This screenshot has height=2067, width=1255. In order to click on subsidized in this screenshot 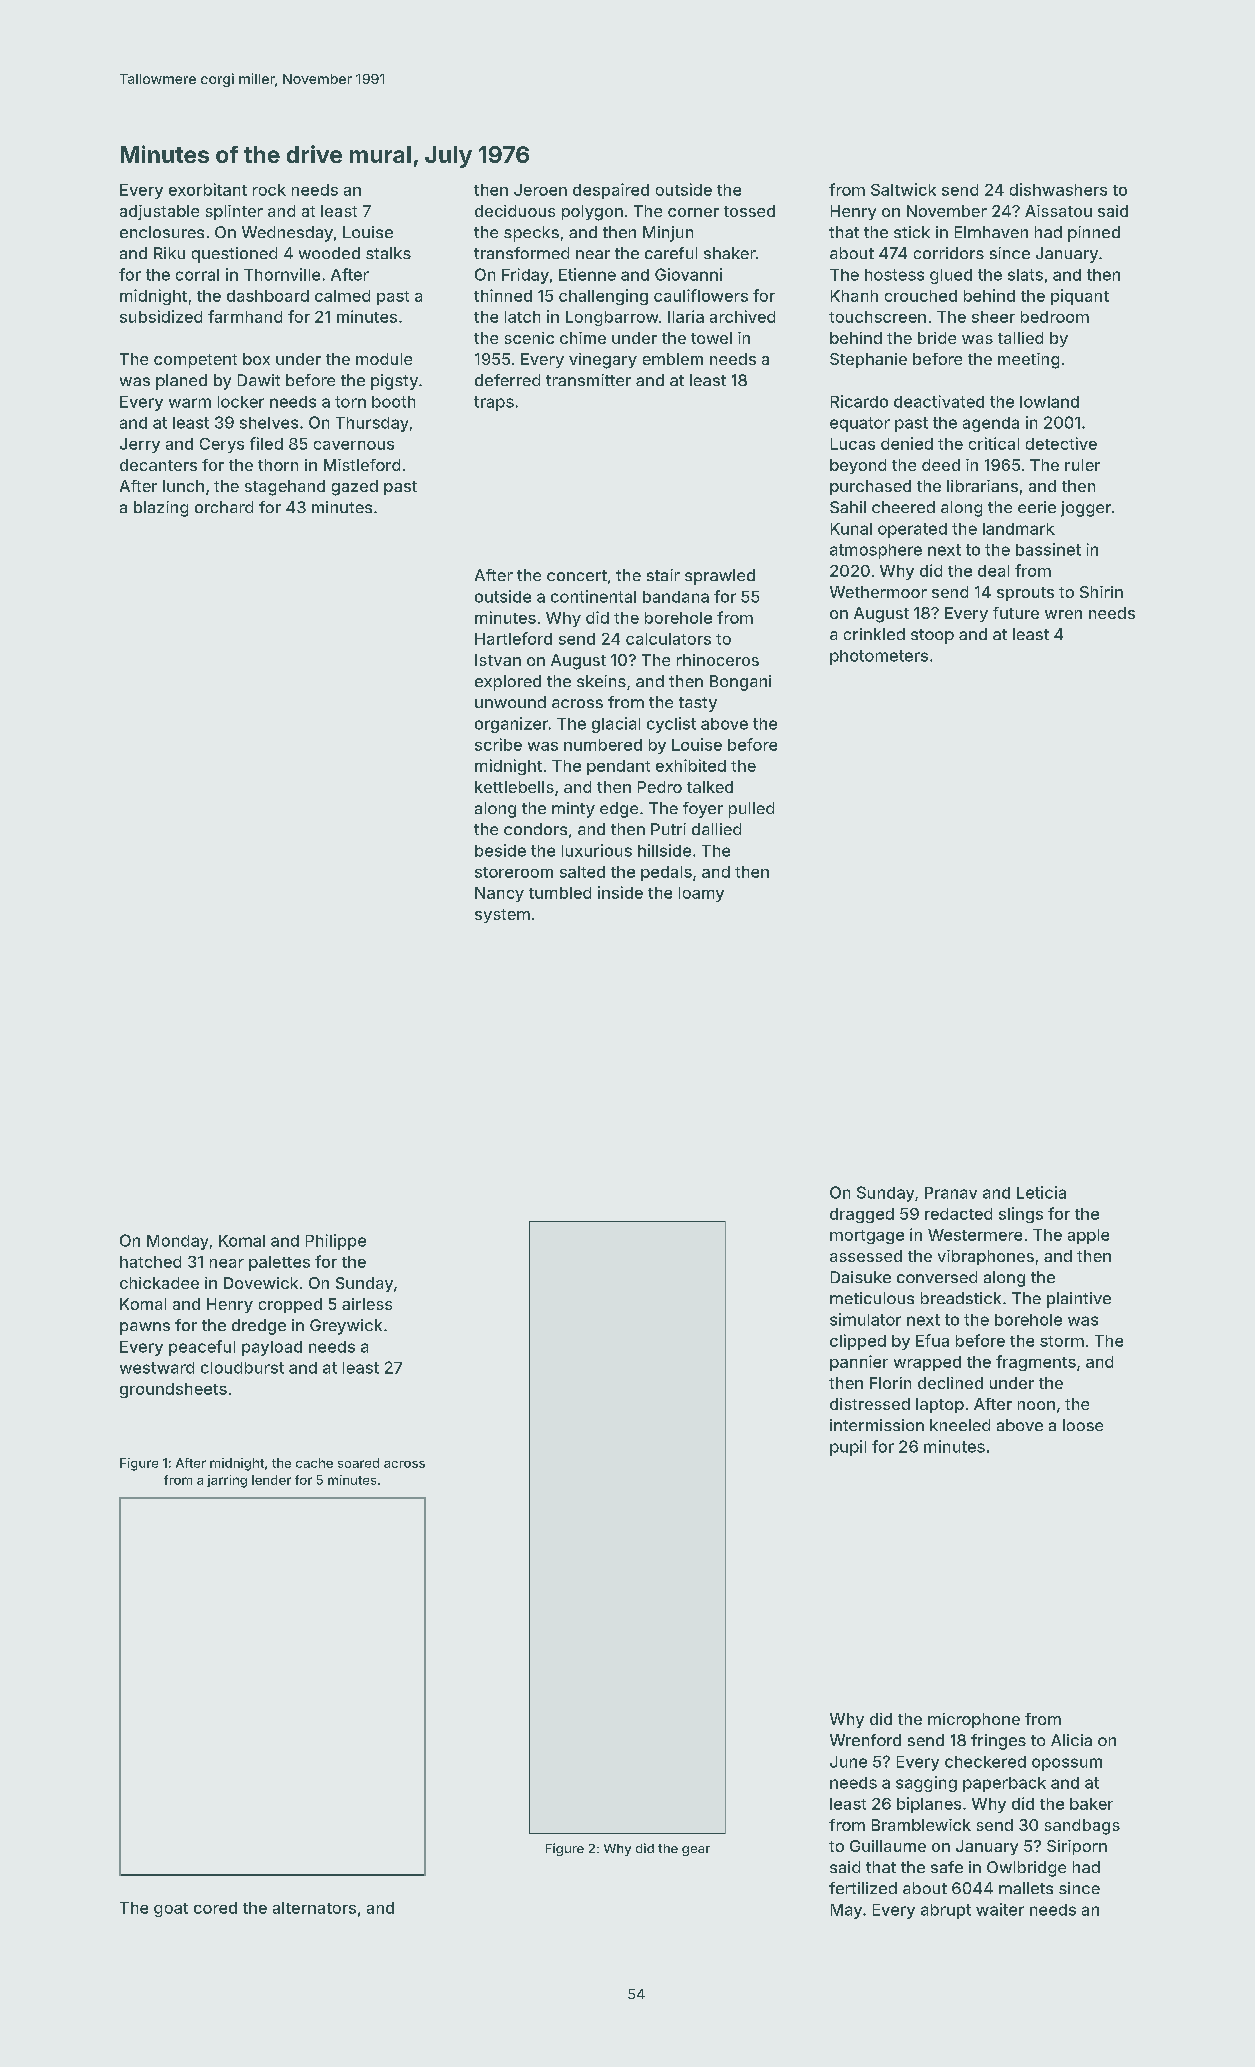, I will do `click(161, 316)`.
